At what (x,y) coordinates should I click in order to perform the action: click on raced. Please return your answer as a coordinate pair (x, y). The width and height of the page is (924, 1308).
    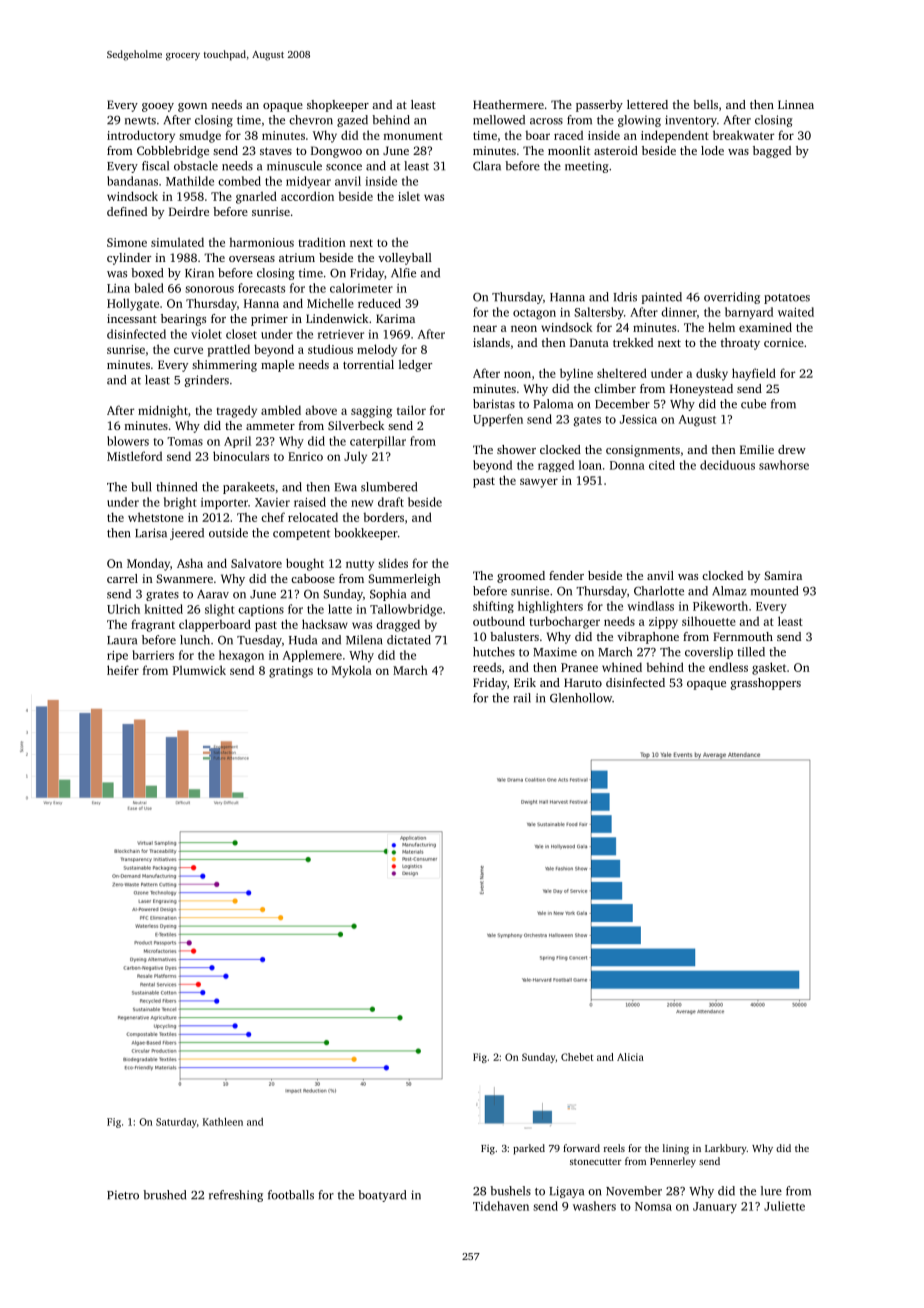
    Looking at the image, I should click on (568, 135).
